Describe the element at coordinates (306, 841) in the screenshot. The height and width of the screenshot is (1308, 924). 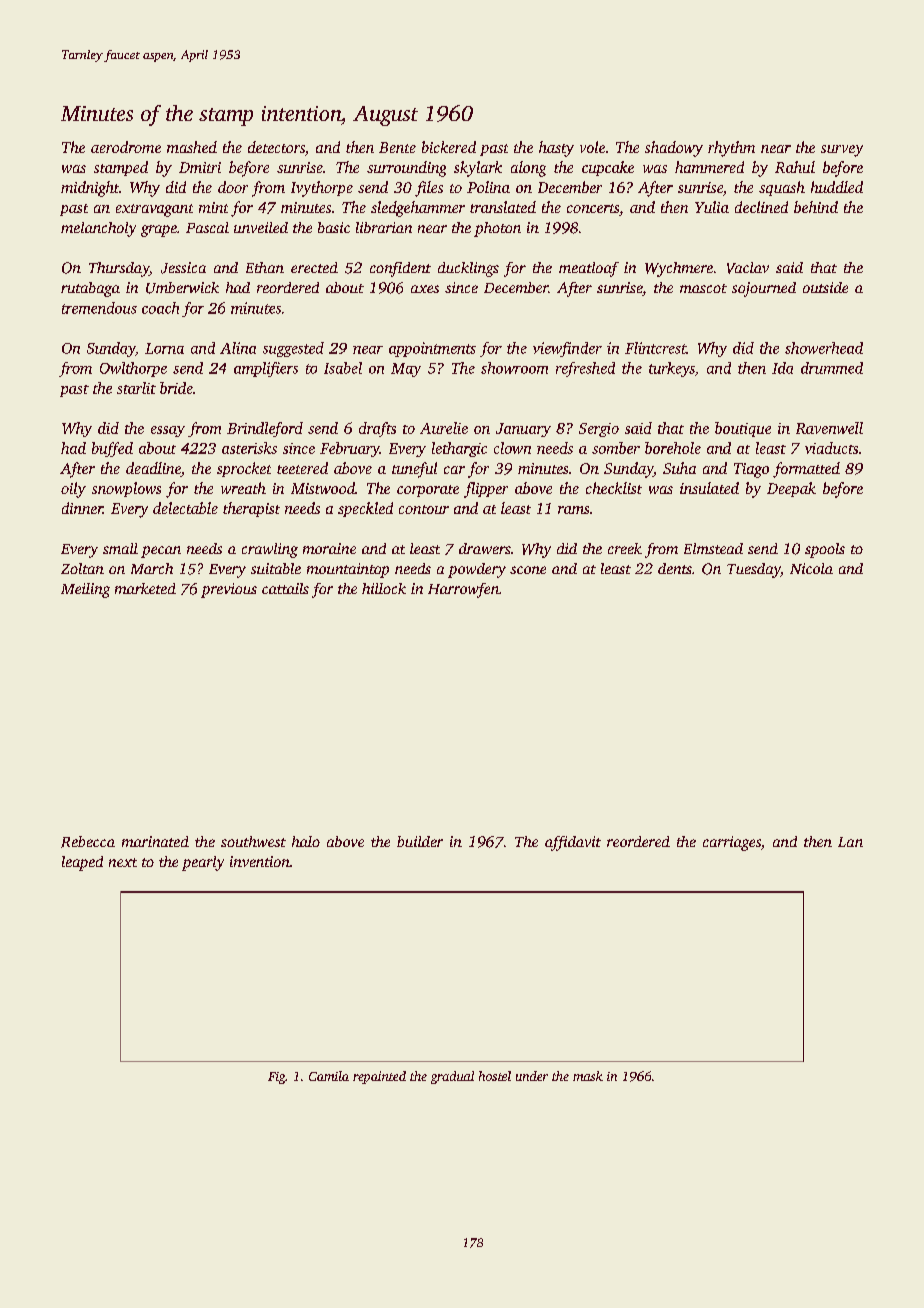
I see `halo` at that location.
